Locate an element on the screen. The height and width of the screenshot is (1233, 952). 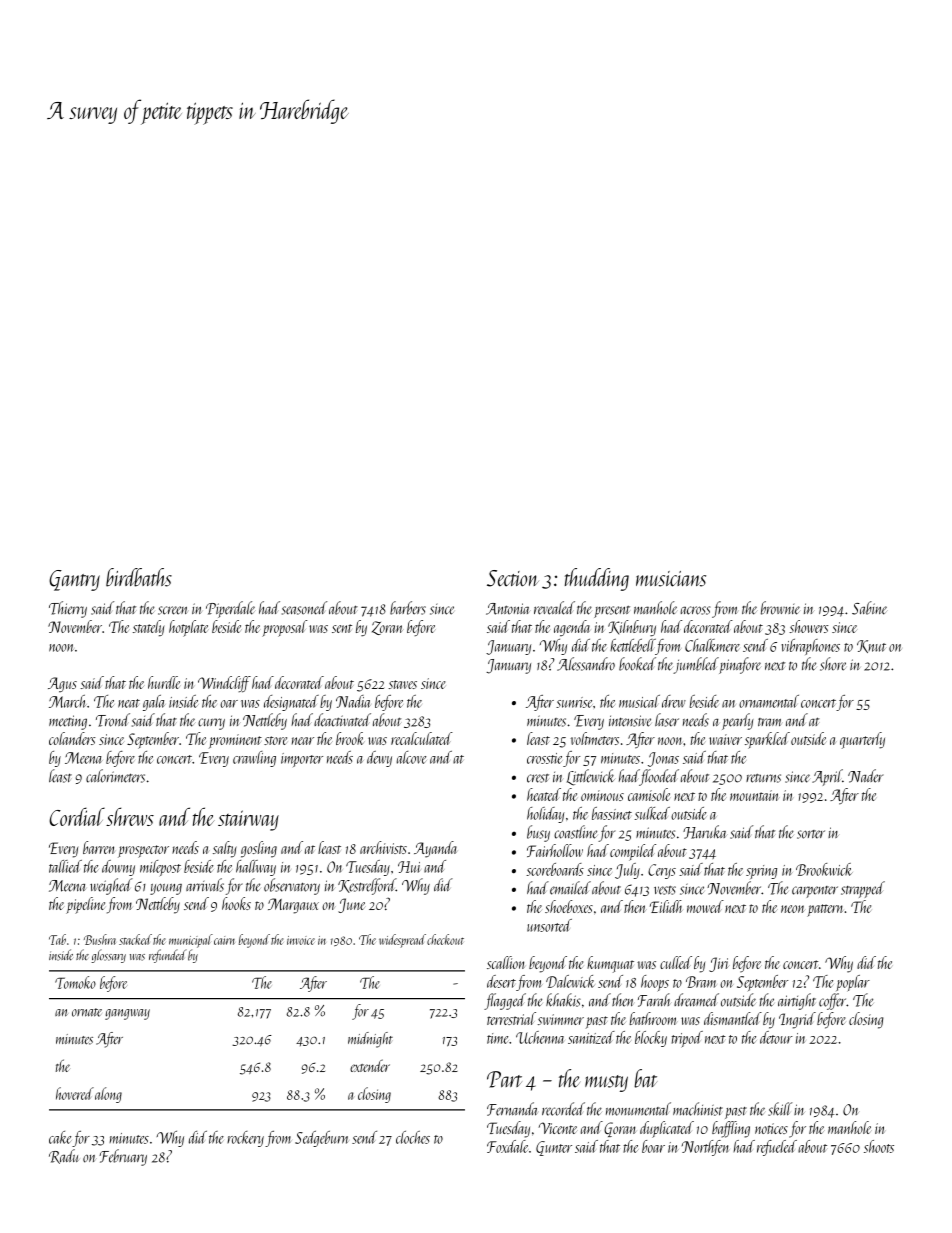
quarterly is located at coordinates (862, 740).
